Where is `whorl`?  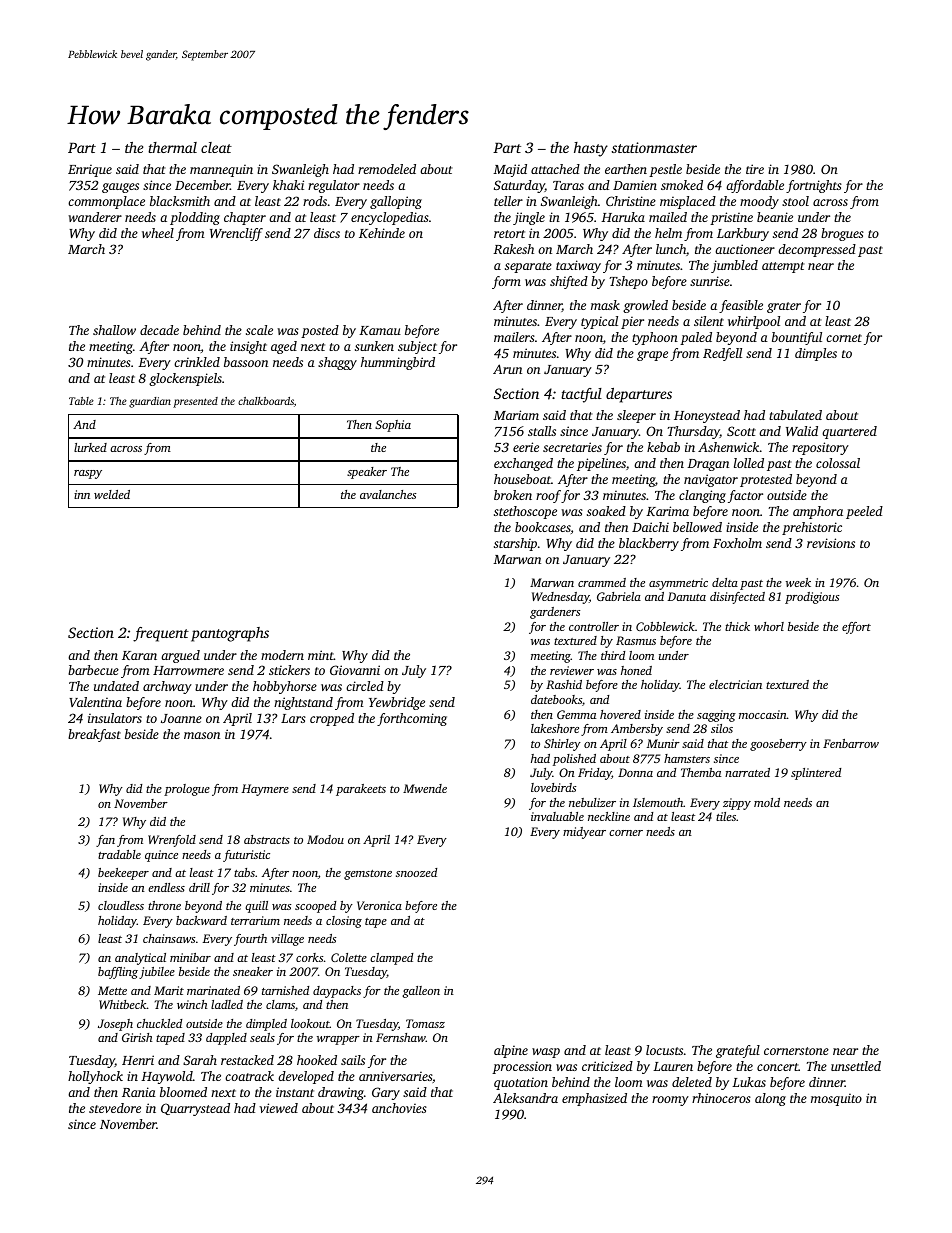 whorl is located at coordinates (769, 626).
